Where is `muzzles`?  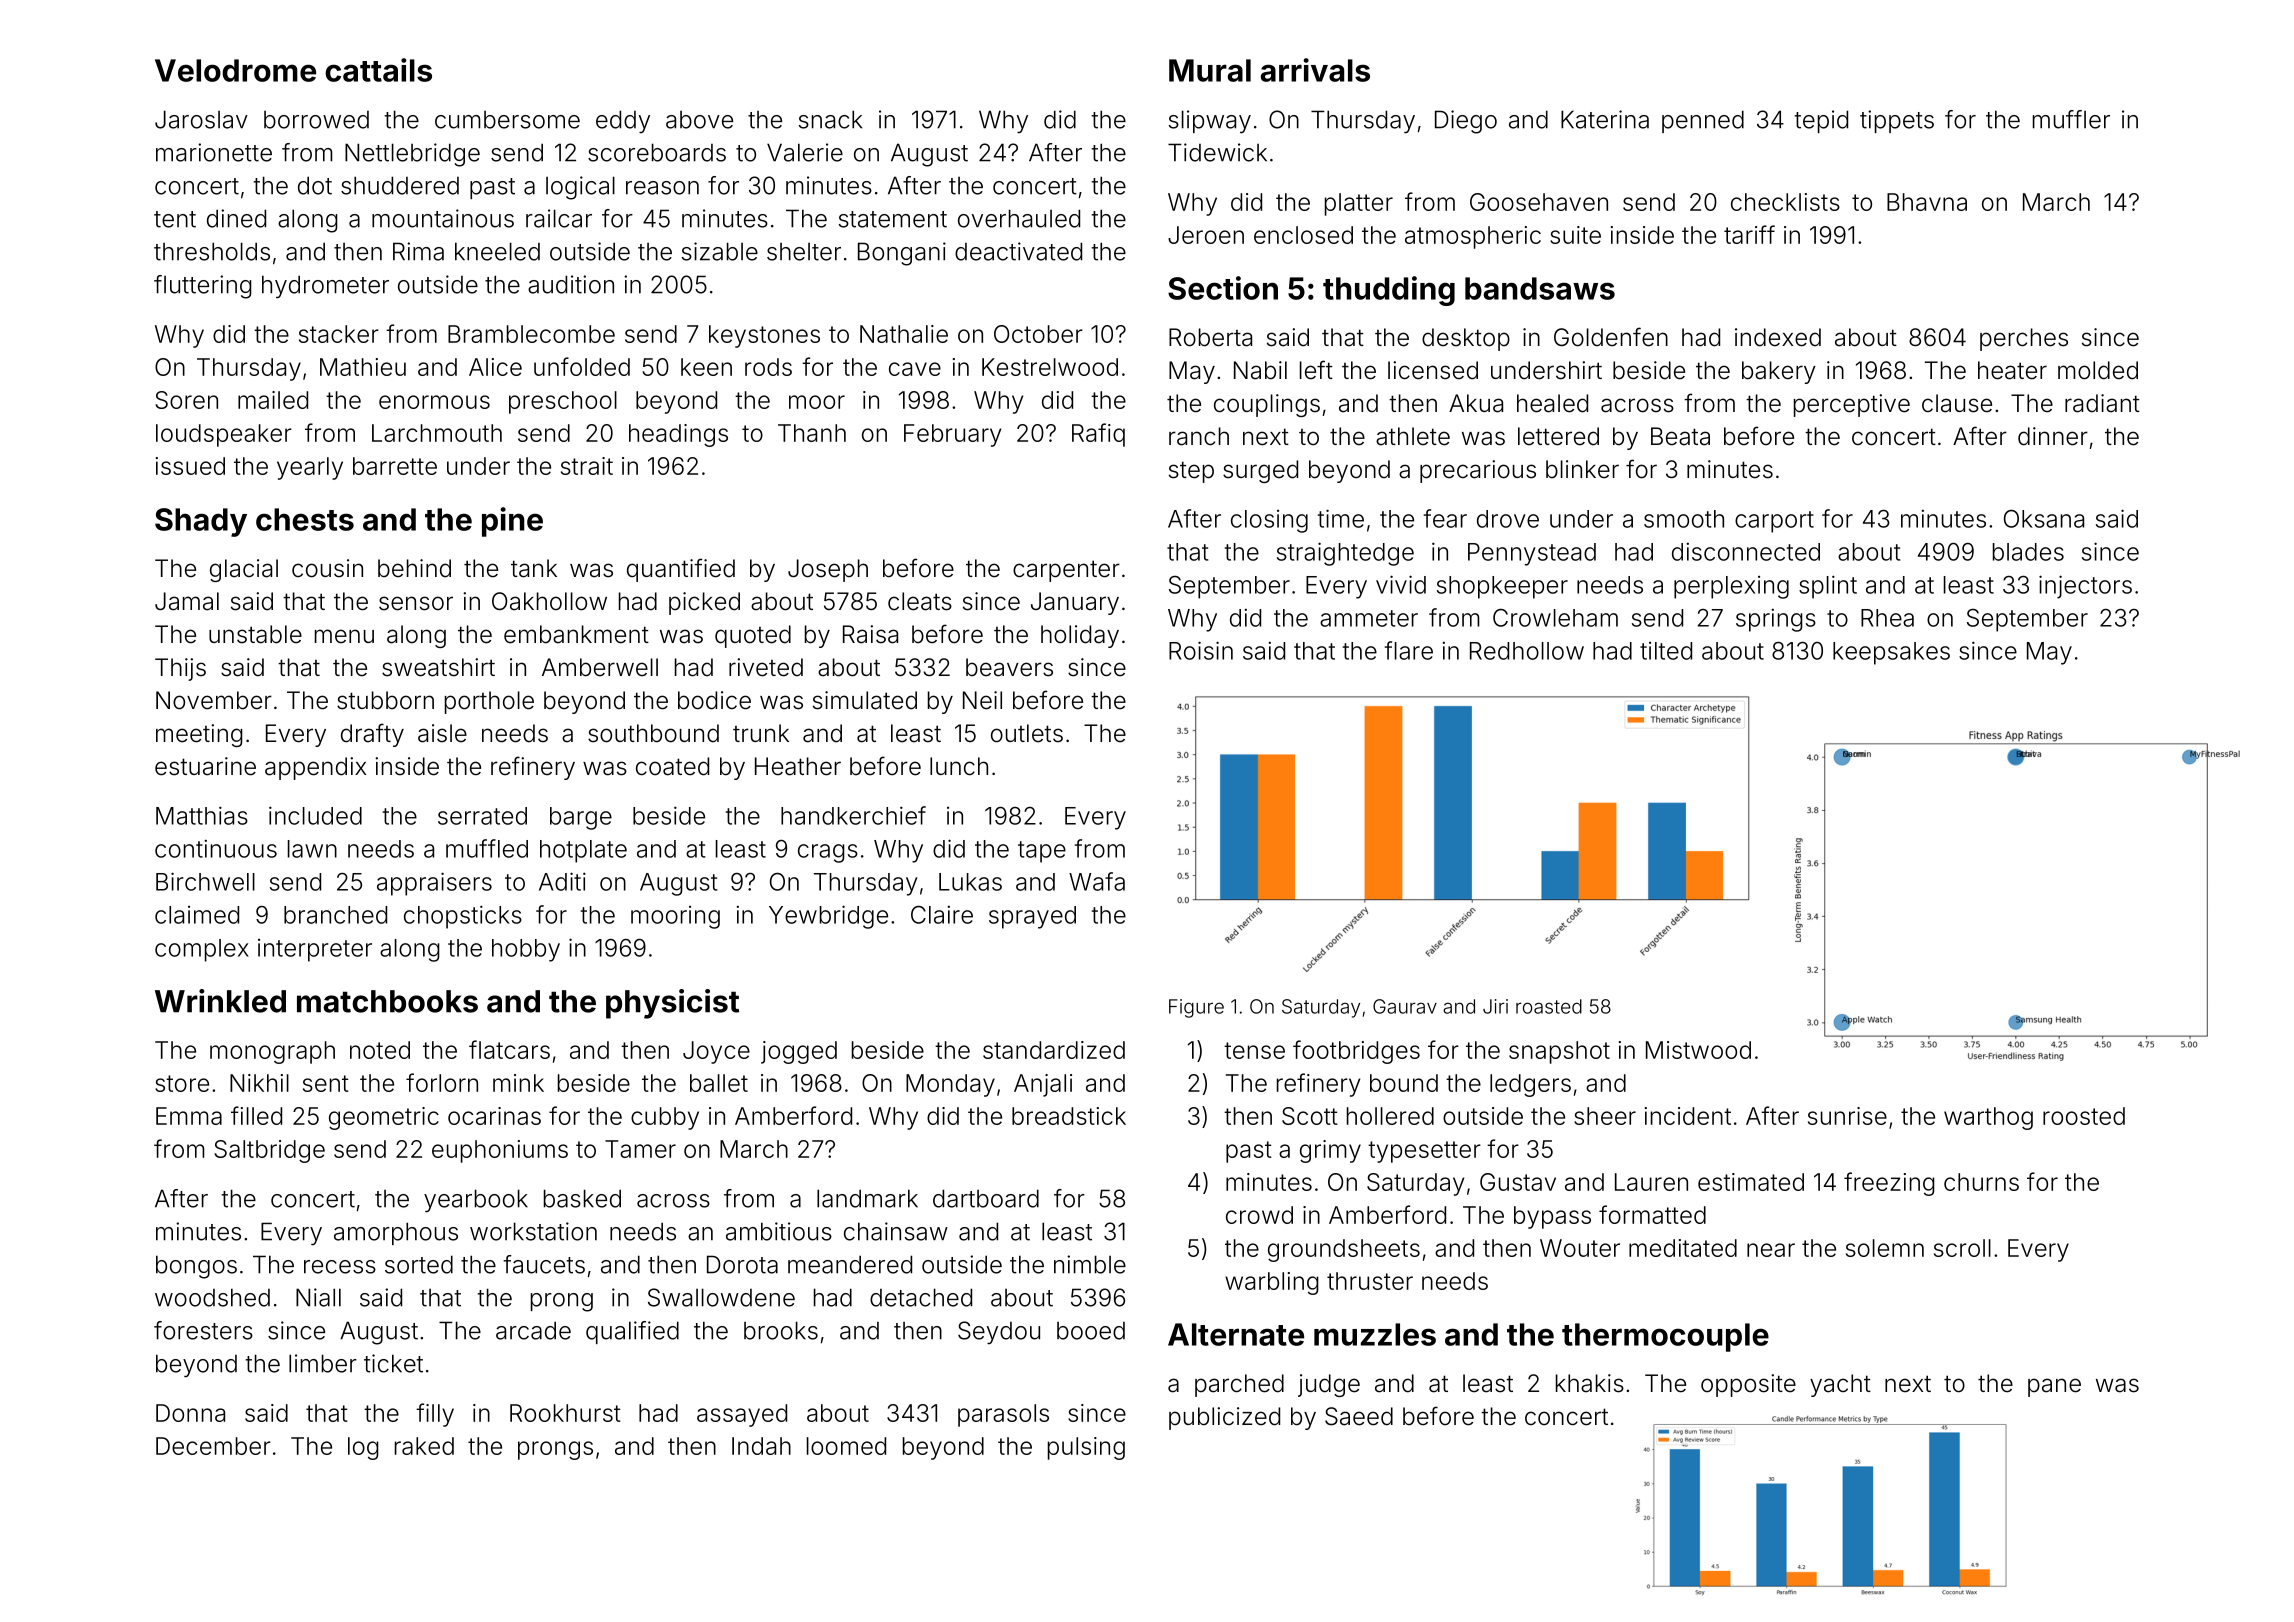 muzzles is located at coordinates (1375, 1334).
